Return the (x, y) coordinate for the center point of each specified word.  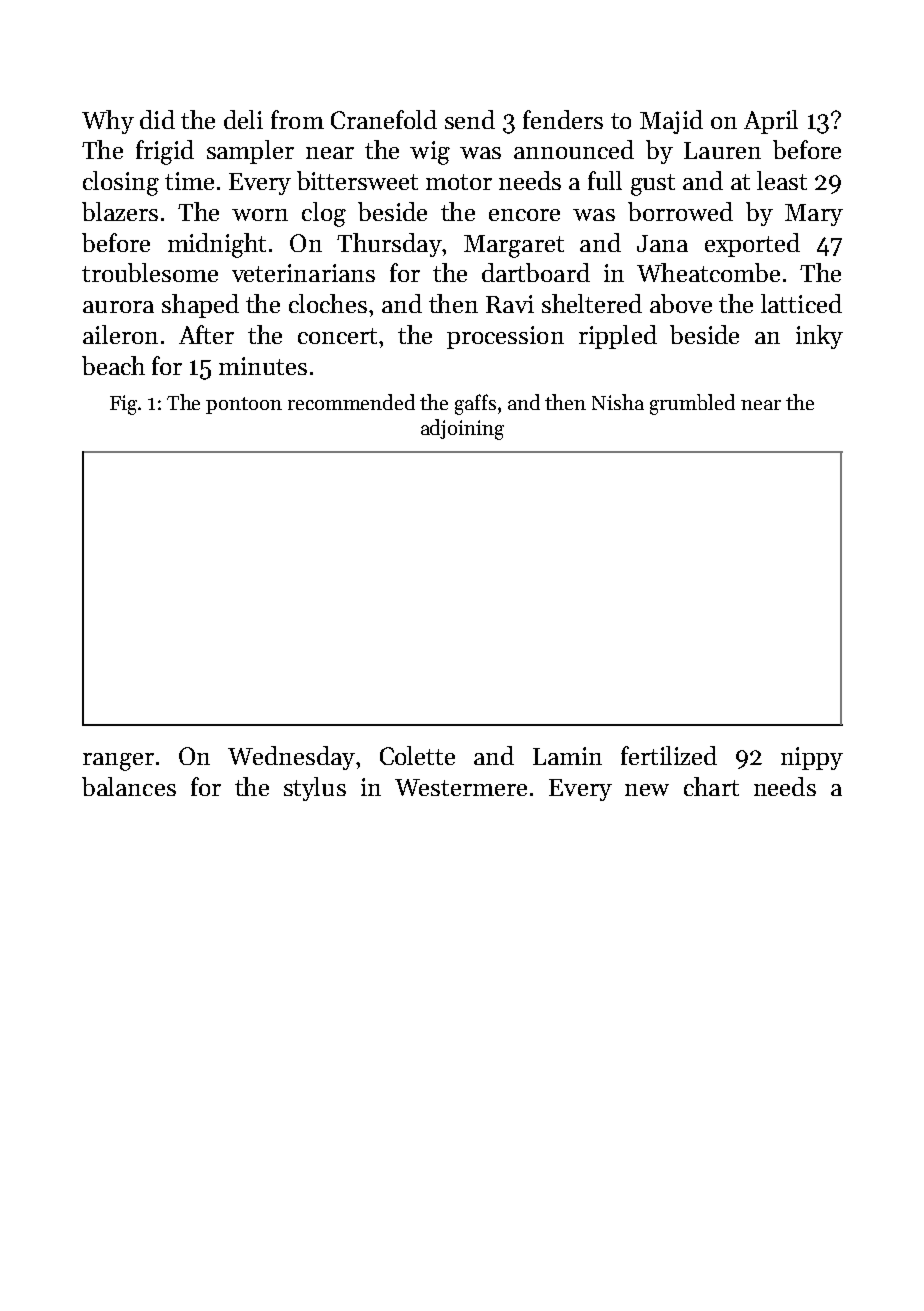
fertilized (669, 755)
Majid (671, 122)
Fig (123, 405)
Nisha (618, 402)
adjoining (462, 429)
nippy (812, 758)
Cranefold (384, 119)
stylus (315, 789)
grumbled (692, 404)
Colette (417, 755)
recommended (351, 402)
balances (129, 786)
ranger (118, 762)
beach (113, 365)
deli (243, 119)
